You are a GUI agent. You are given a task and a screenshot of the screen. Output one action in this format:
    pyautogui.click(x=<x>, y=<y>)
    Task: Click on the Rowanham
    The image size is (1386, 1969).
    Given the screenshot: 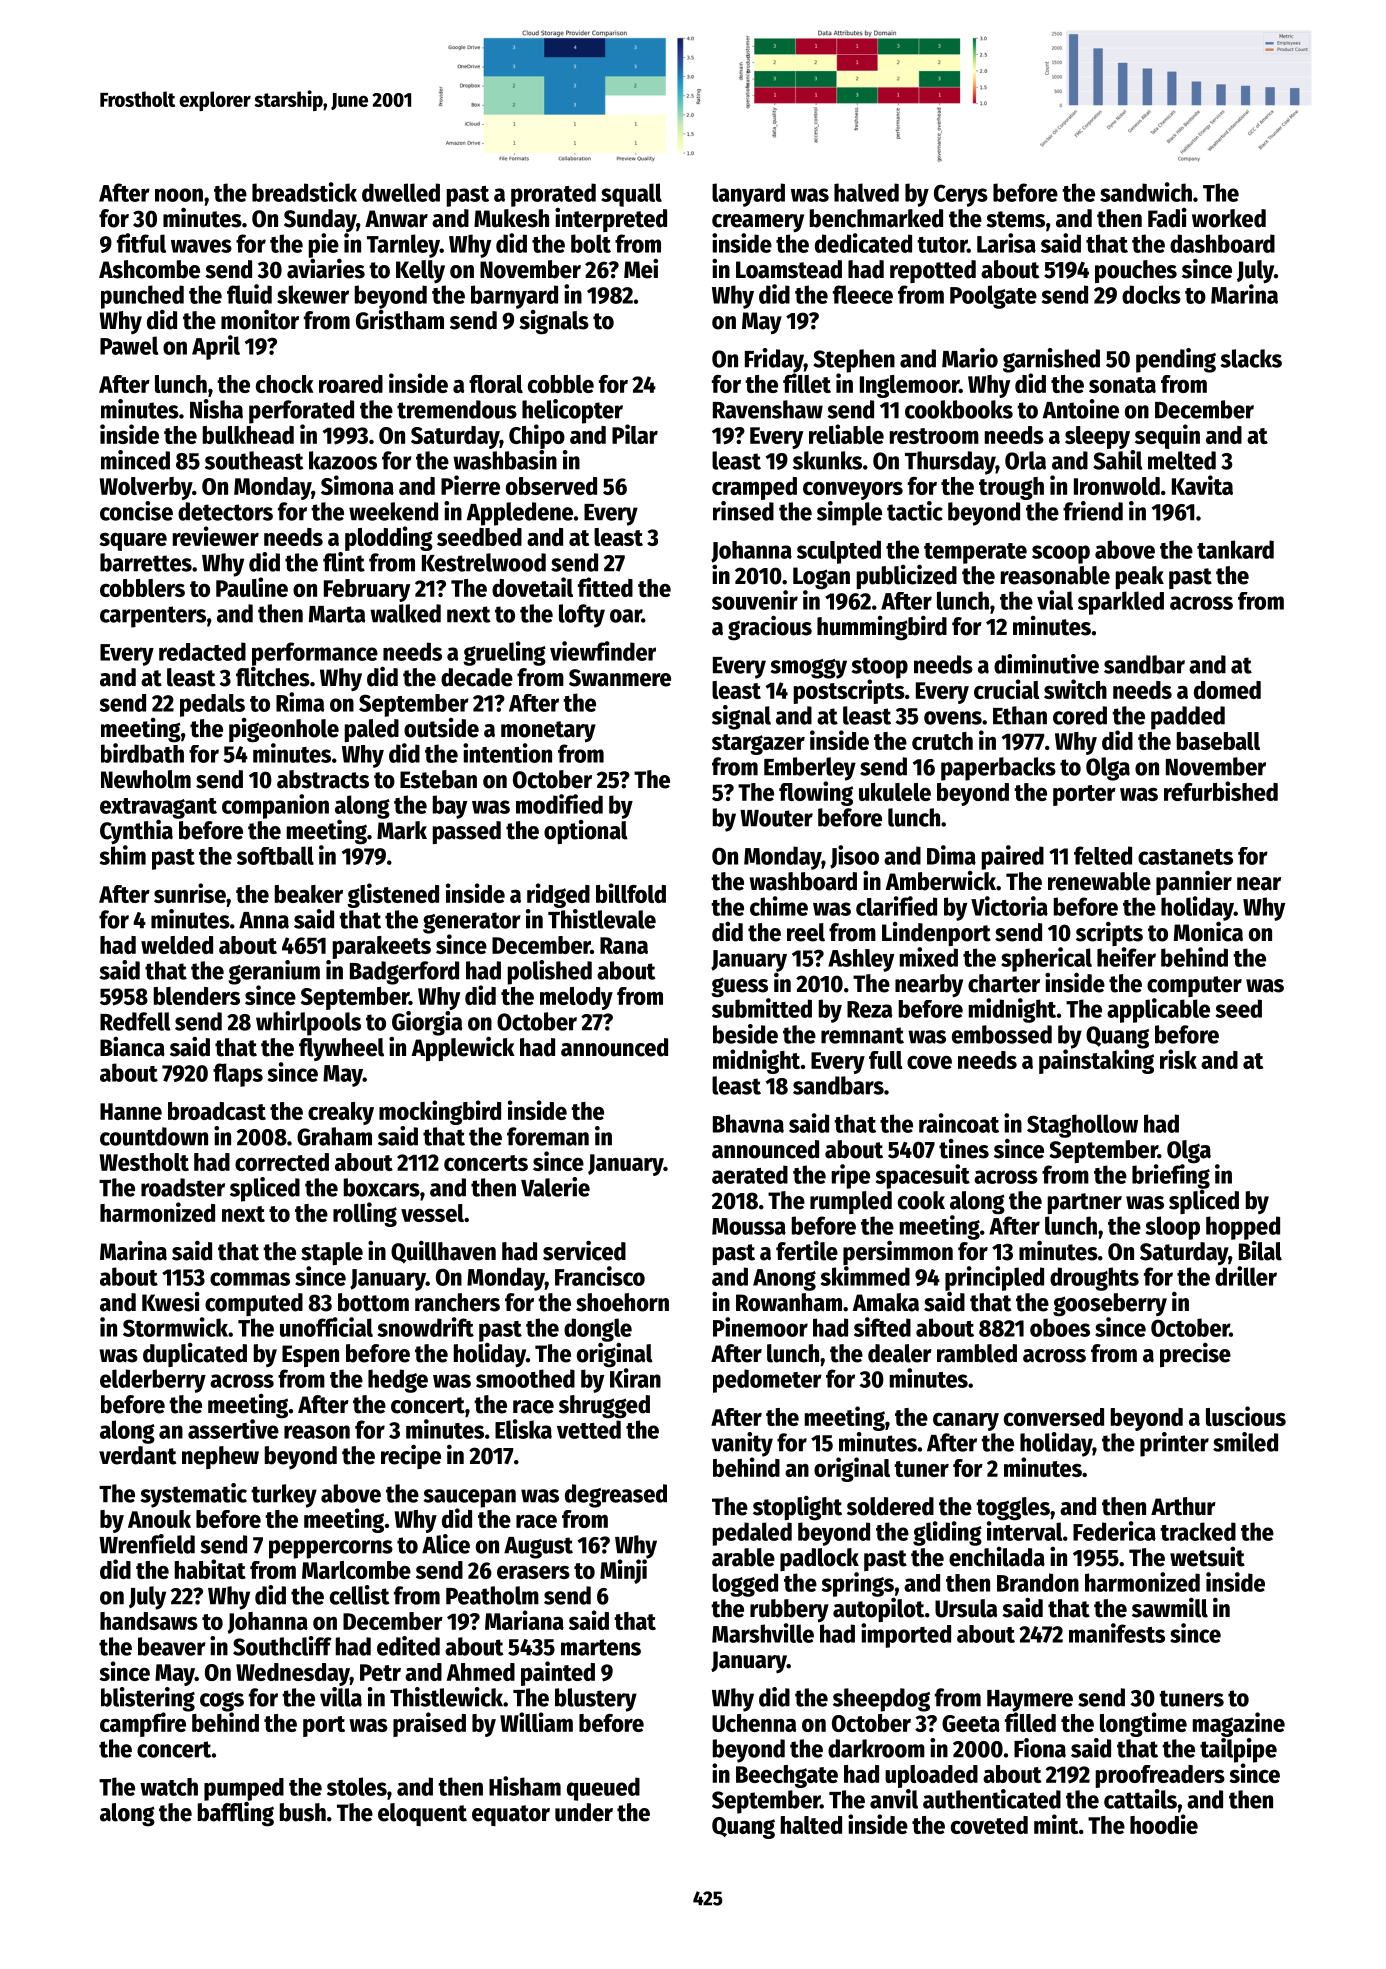 What is the action you would take?
    pyautogui.click(x=789, y=1302)
